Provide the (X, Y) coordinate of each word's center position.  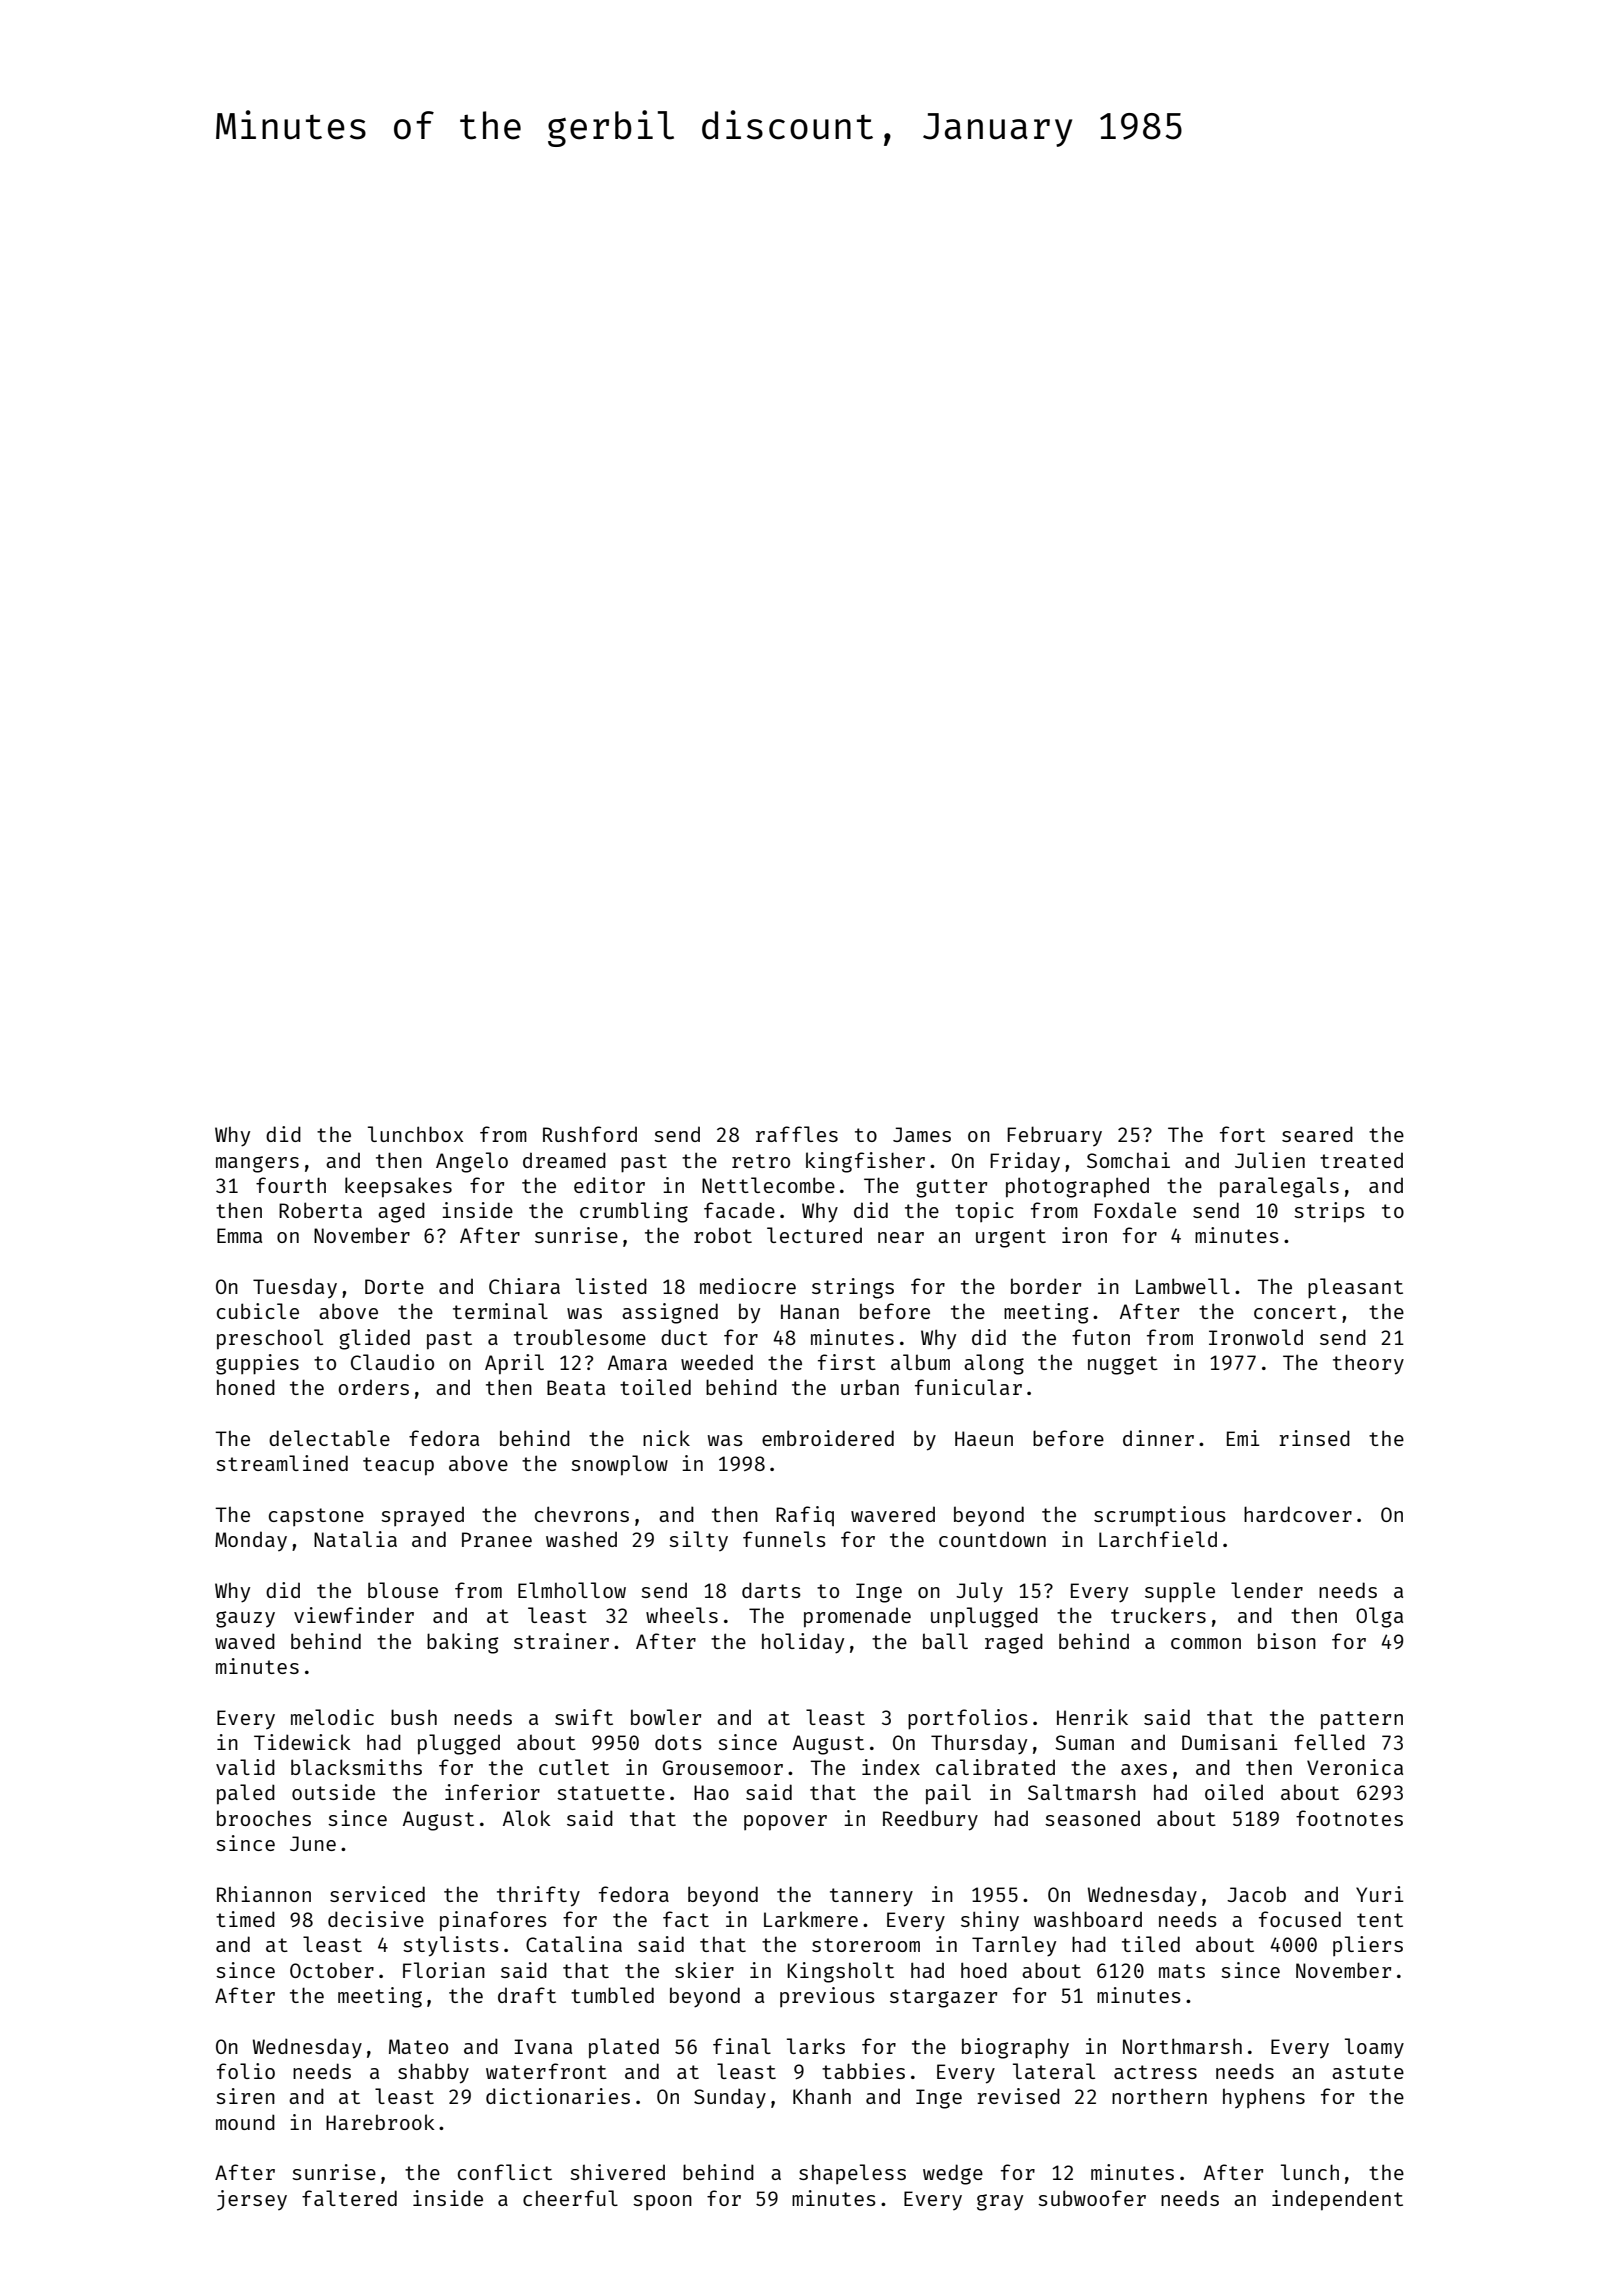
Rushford (590, 1134)
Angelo (472, 1162)
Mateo (418, 2046)
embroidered (828, 1438)
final (742, 2046)
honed (246, 1387)
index (891, 1767)
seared (1317, 1134)
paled (246, 1794)
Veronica (1355, 1767)
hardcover (1298, 1514)
